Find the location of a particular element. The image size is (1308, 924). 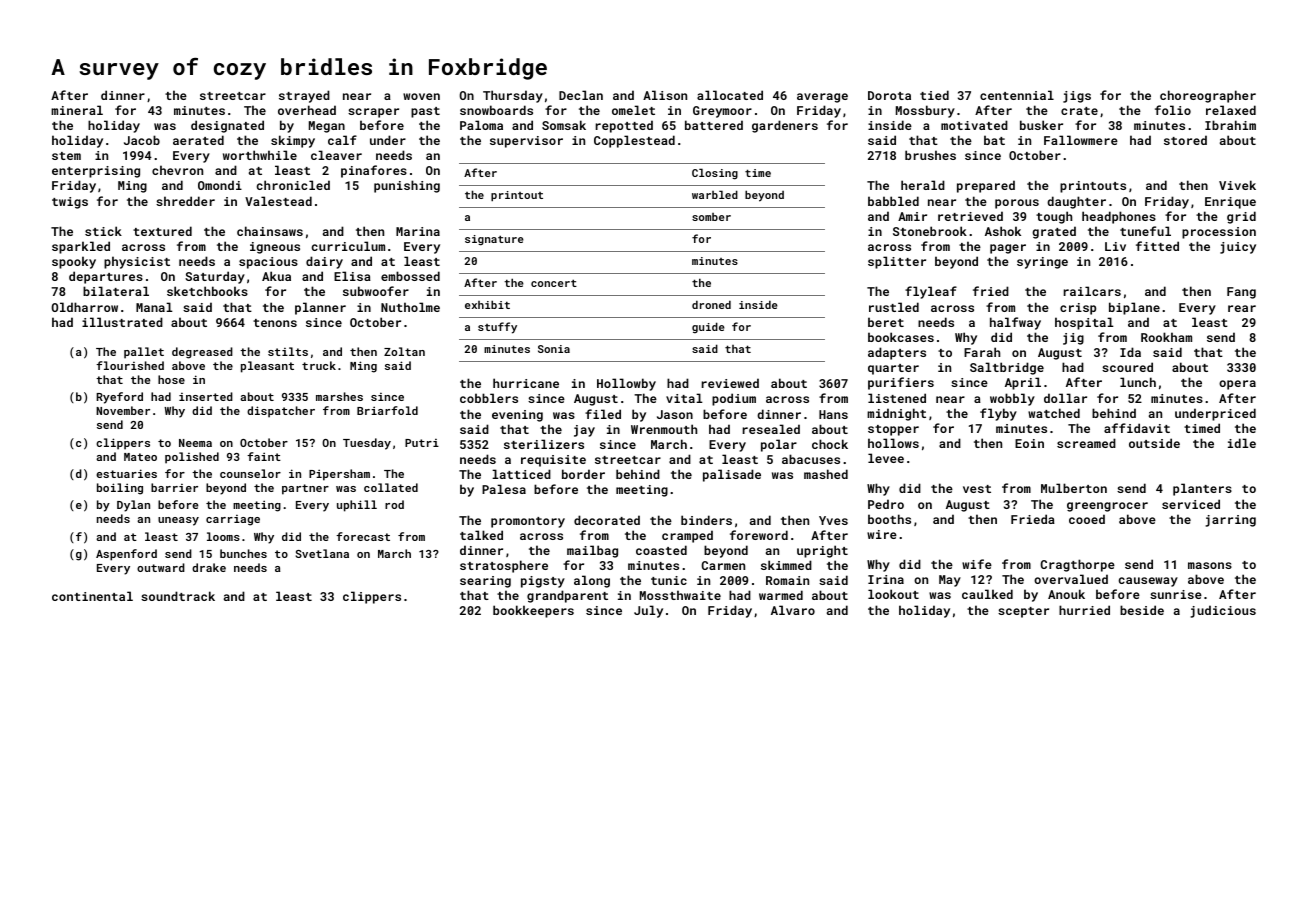

allocated is located at coordinates (730, 95).
